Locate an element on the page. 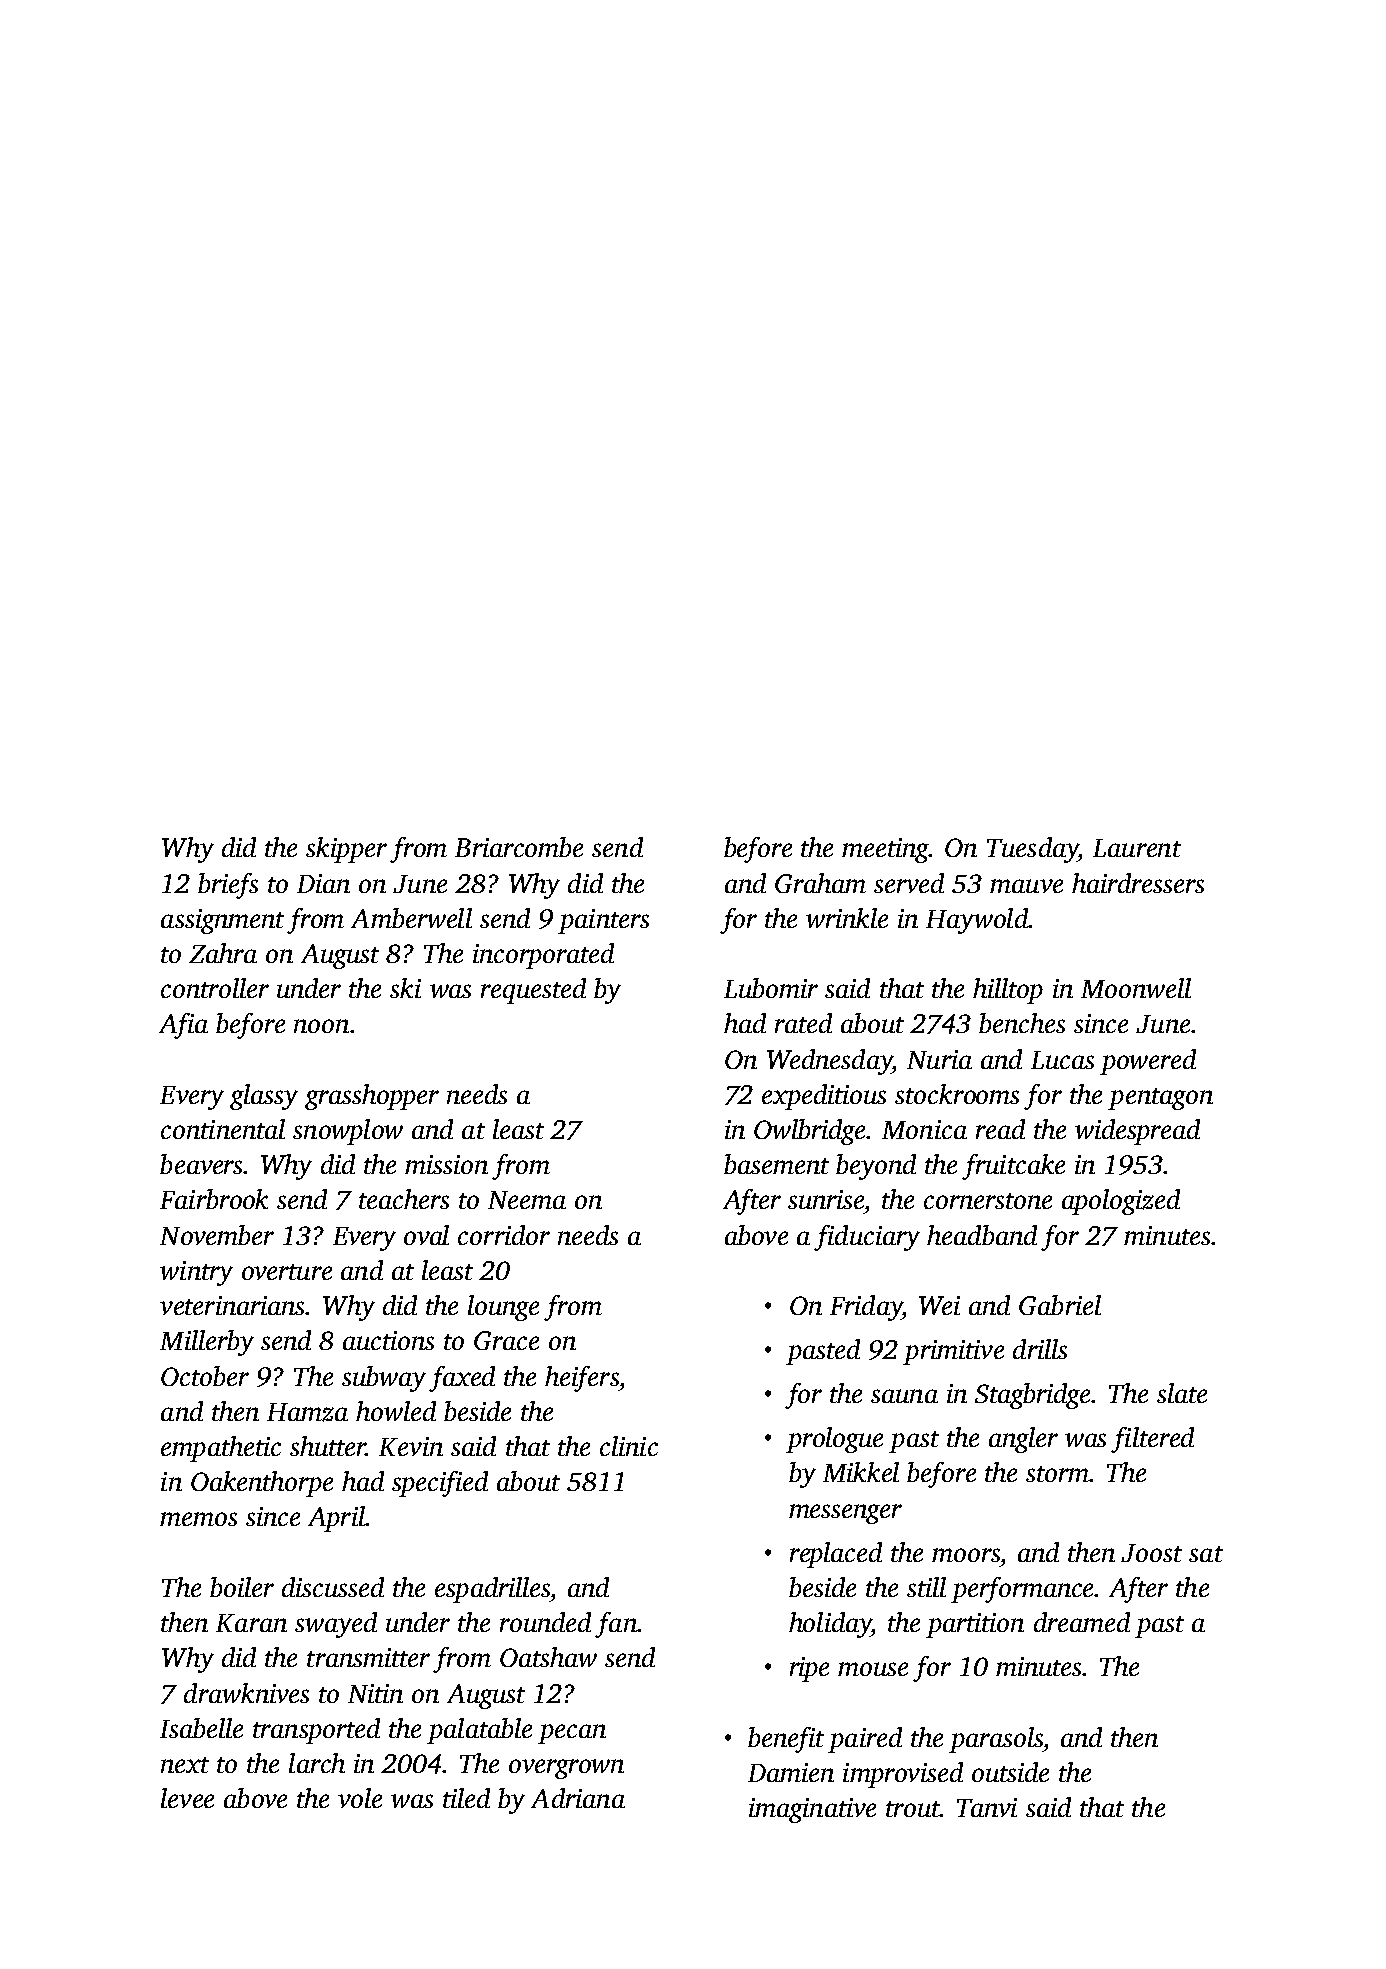 Image resolution: width=1386 pixels, height=1969 pixels. howled is located at coordinates (396, 1411).
